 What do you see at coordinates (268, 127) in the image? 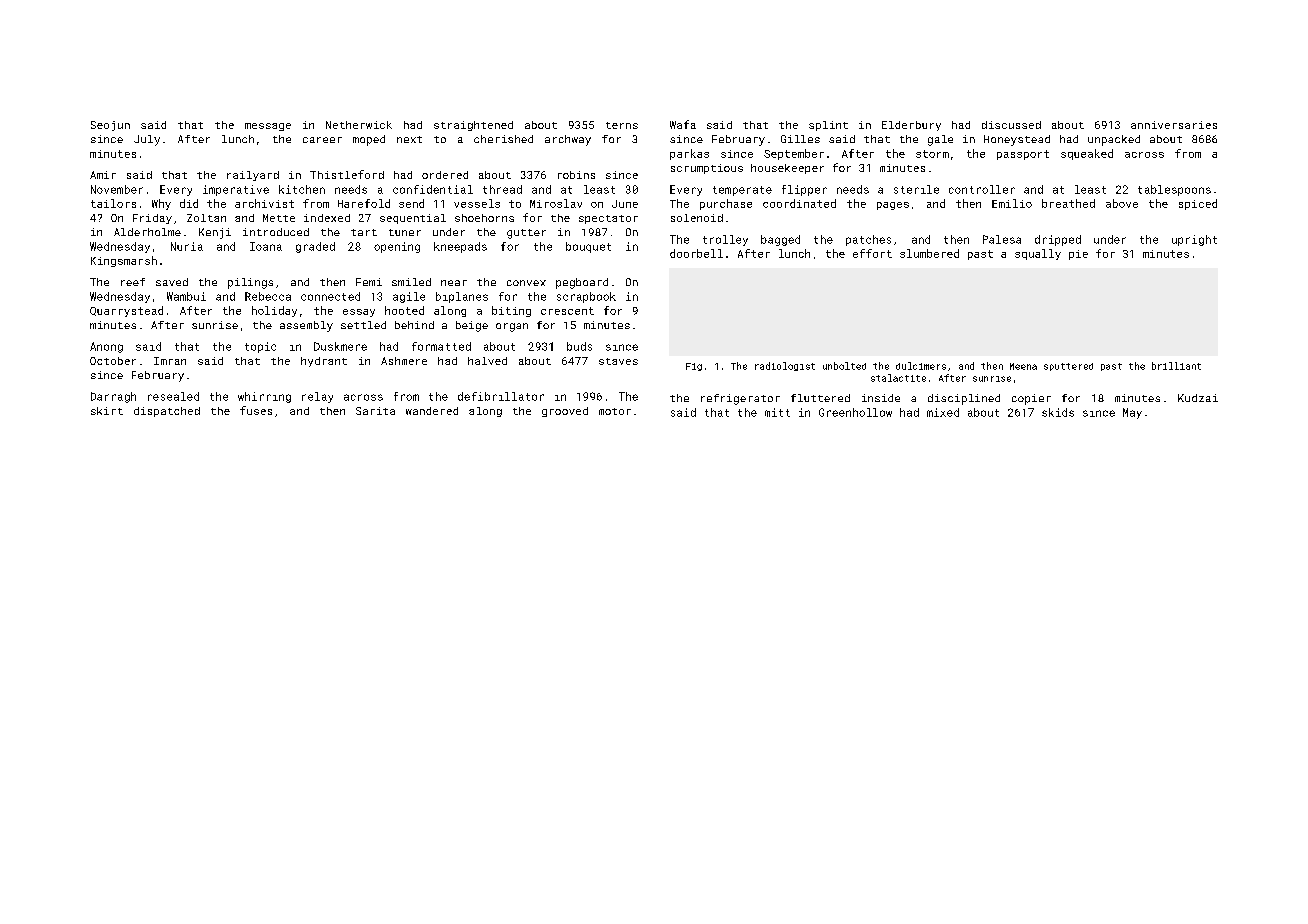
I see `message` at bounding box center [268, 127].
